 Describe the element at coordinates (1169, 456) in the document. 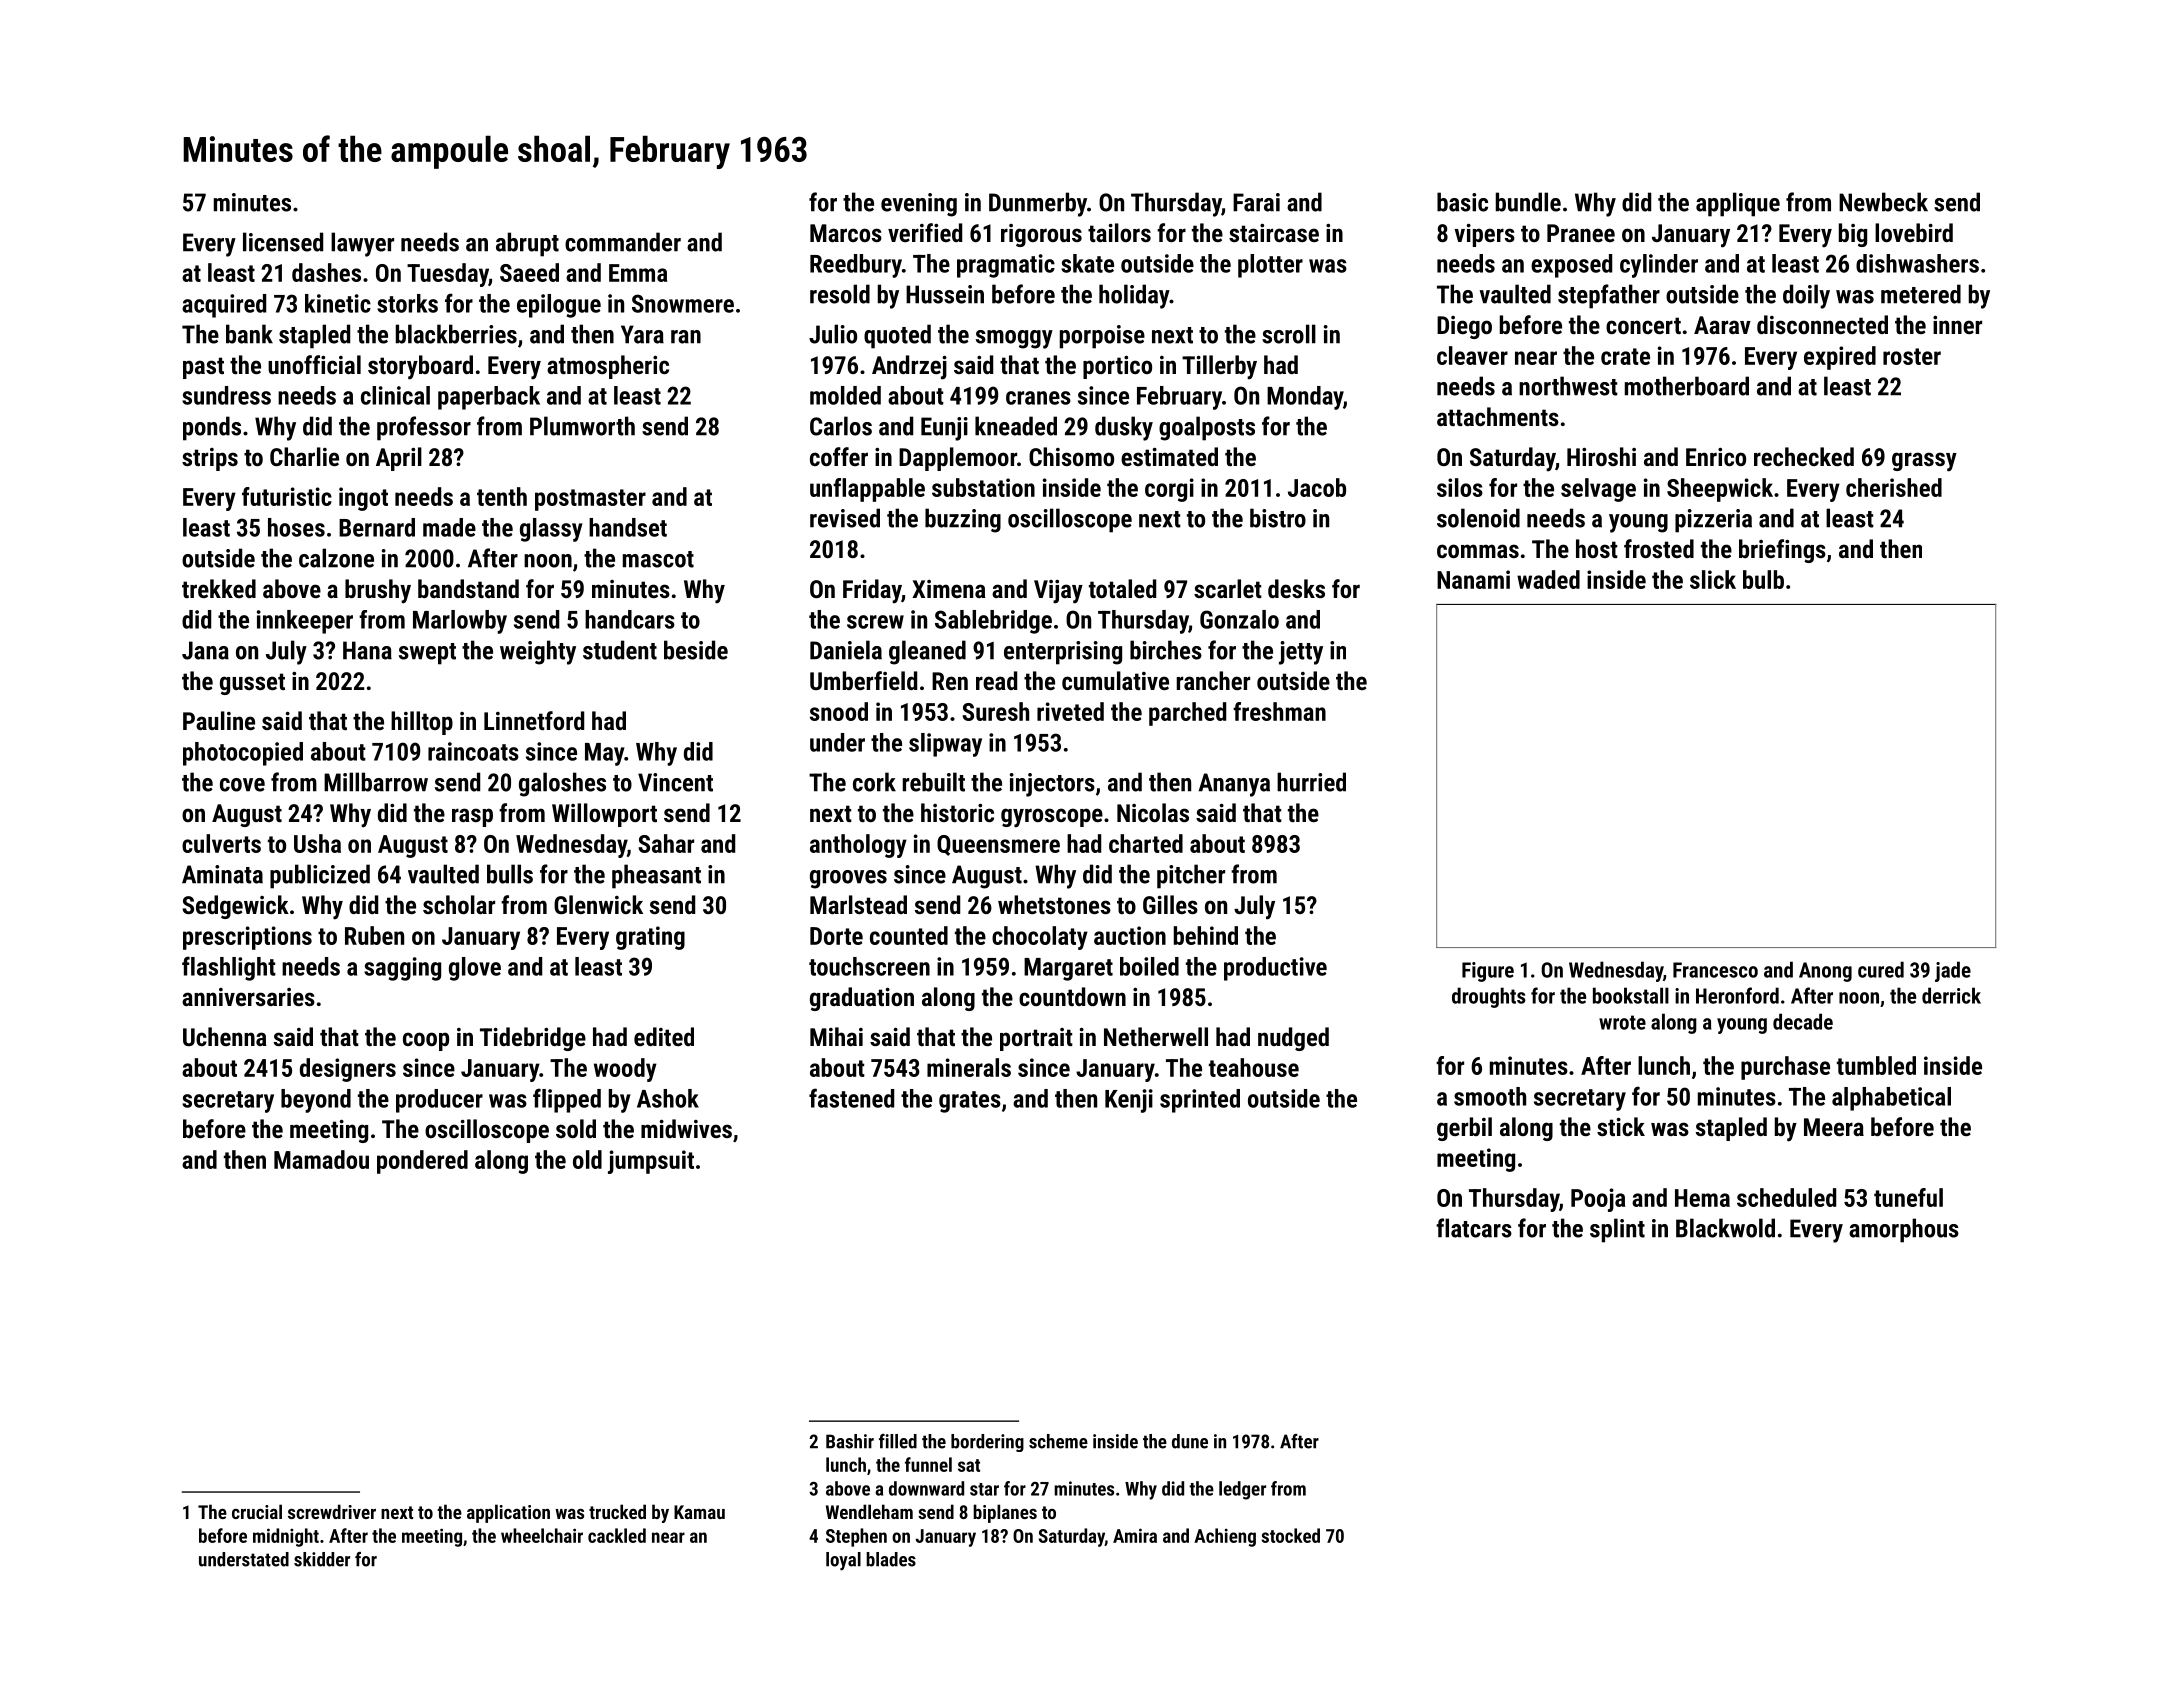

I see `estimated` at that location.
